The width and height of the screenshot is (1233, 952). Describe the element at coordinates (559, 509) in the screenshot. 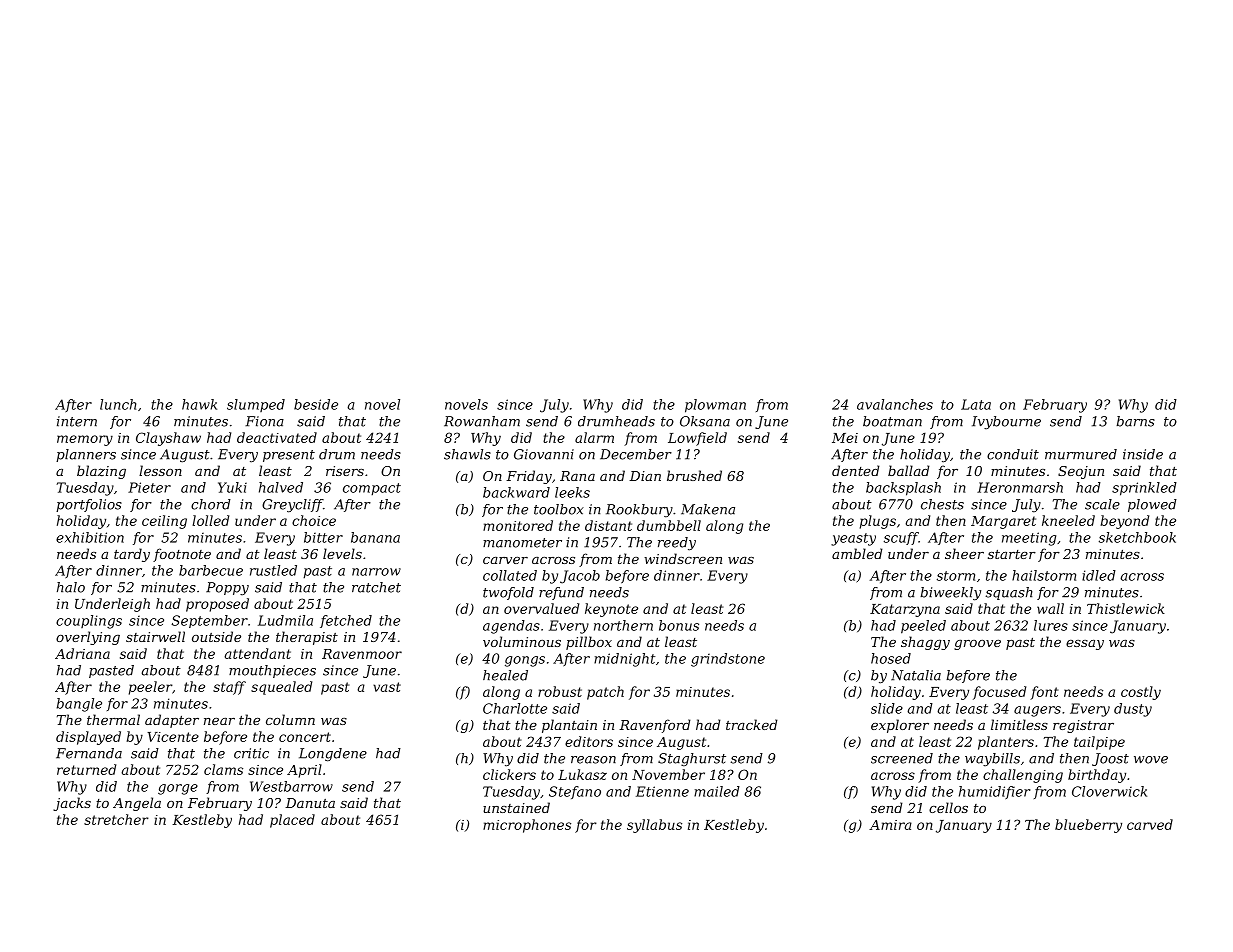

I see `toolbox` at that location.
